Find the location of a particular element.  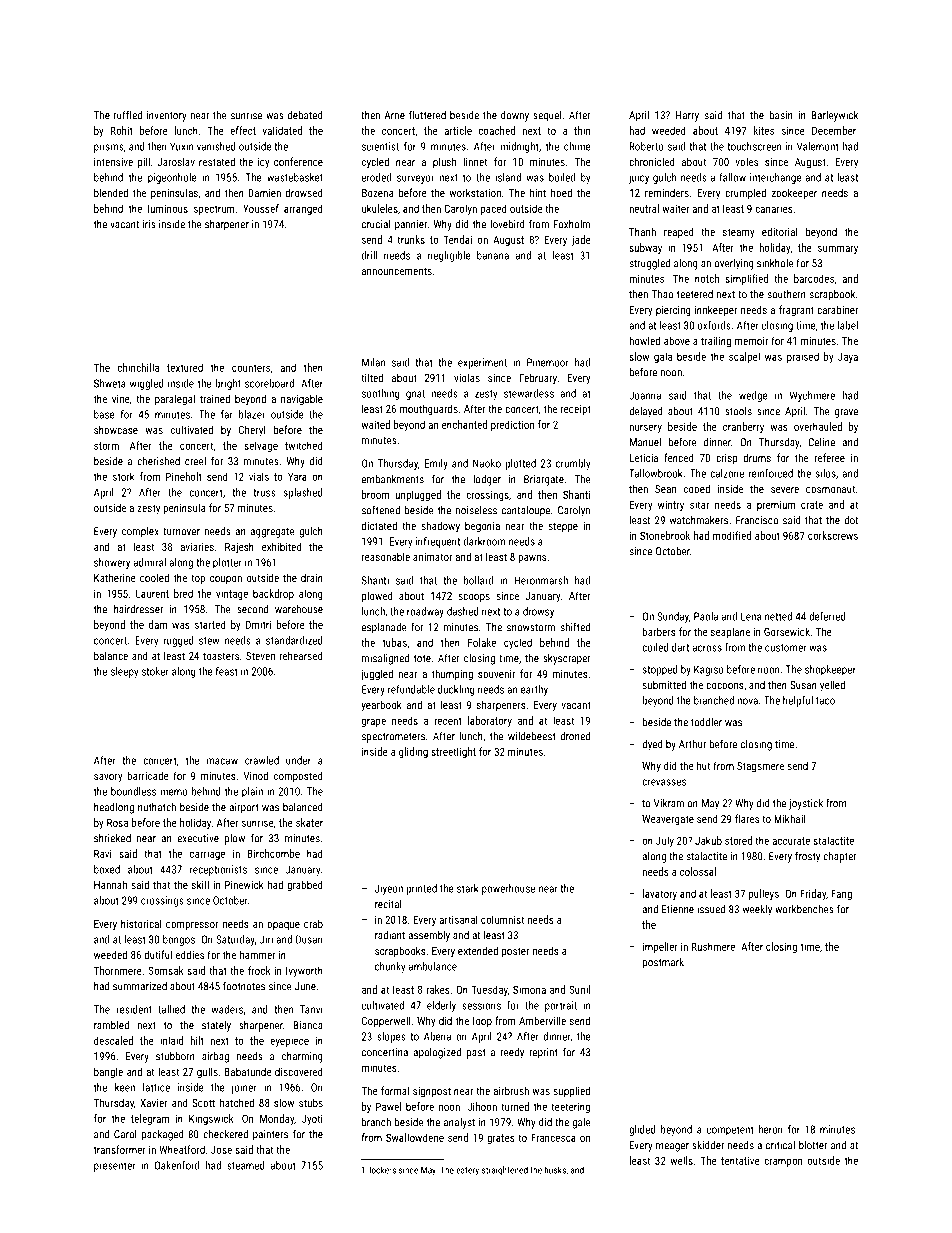

ruffled is located at coordinates (128, 115).
